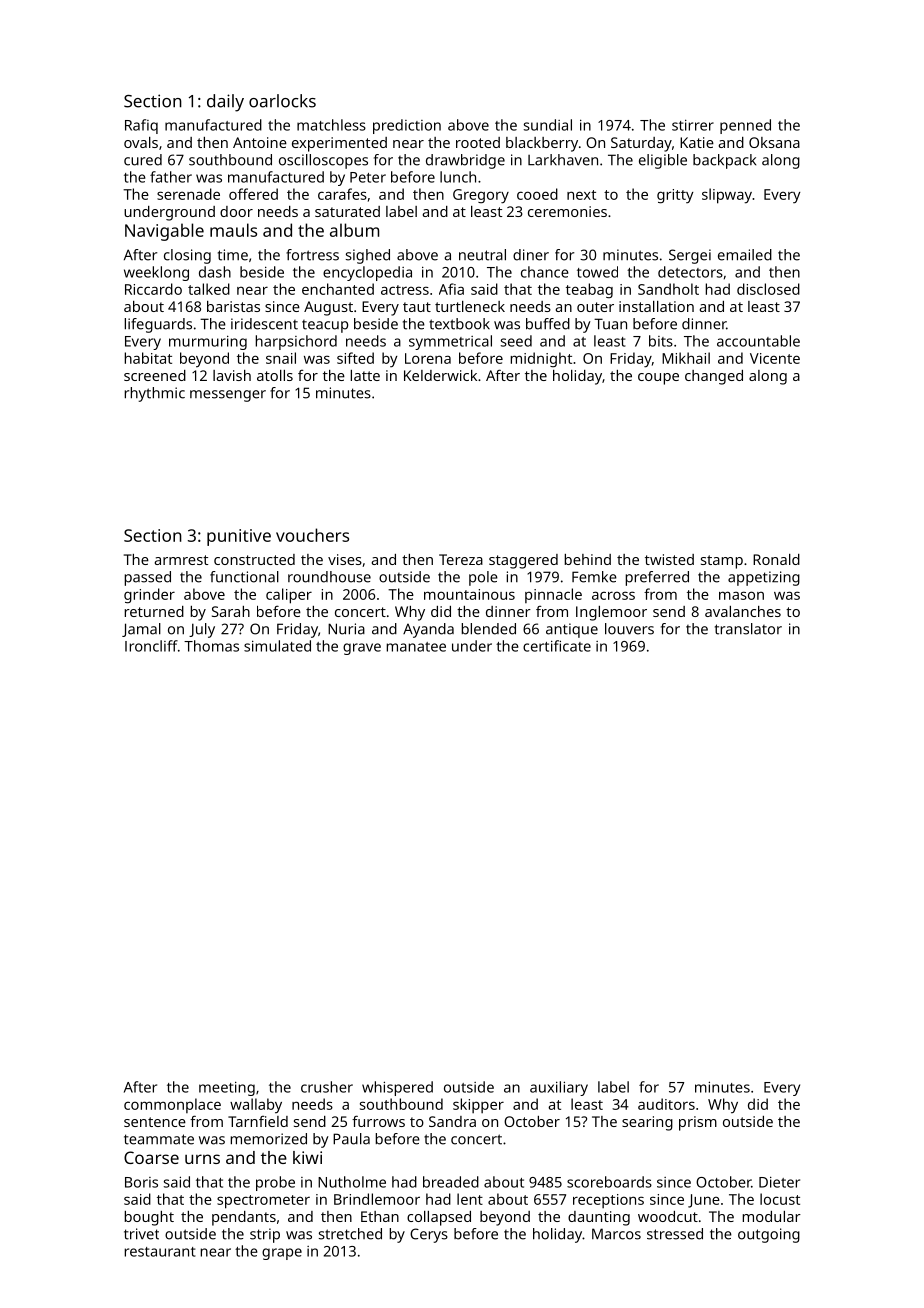 The width and height of the screenshot is (924, 1308). I want to click on meeting, so click(227, 1088).
